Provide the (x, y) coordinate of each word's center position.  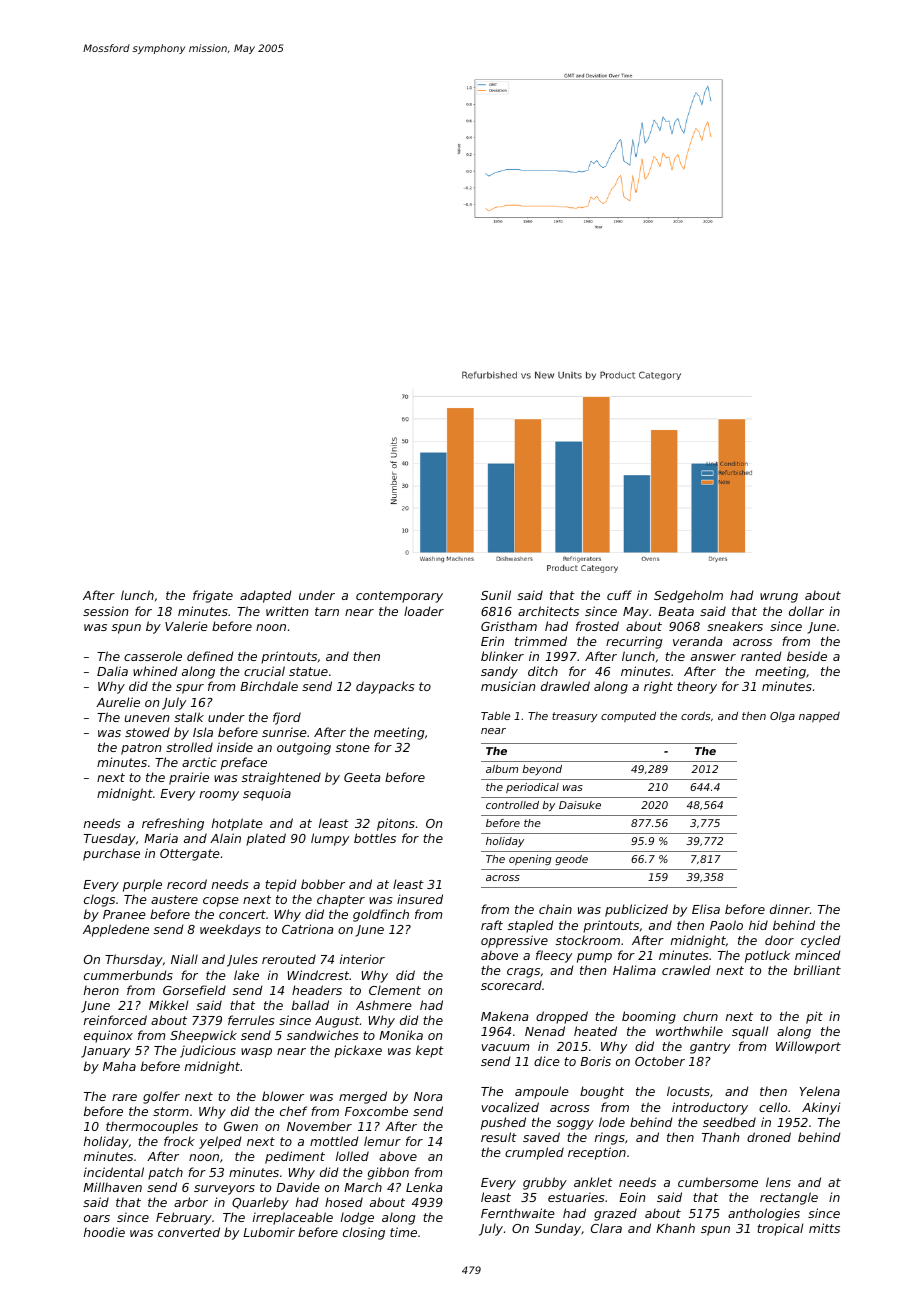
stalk (189, 717)
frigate (213, 596)
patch (165, 1173)
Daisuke (580, 805)
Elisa (706, 909)
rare (124, 1097)
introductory (710, 1108)
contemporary (399, 597)
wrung (779, 598)
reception (597, 1153)
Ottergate (190, 855)
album (502, 769)
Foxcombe (376, 1111)
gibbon (388, 1173)
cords (696, 715)
